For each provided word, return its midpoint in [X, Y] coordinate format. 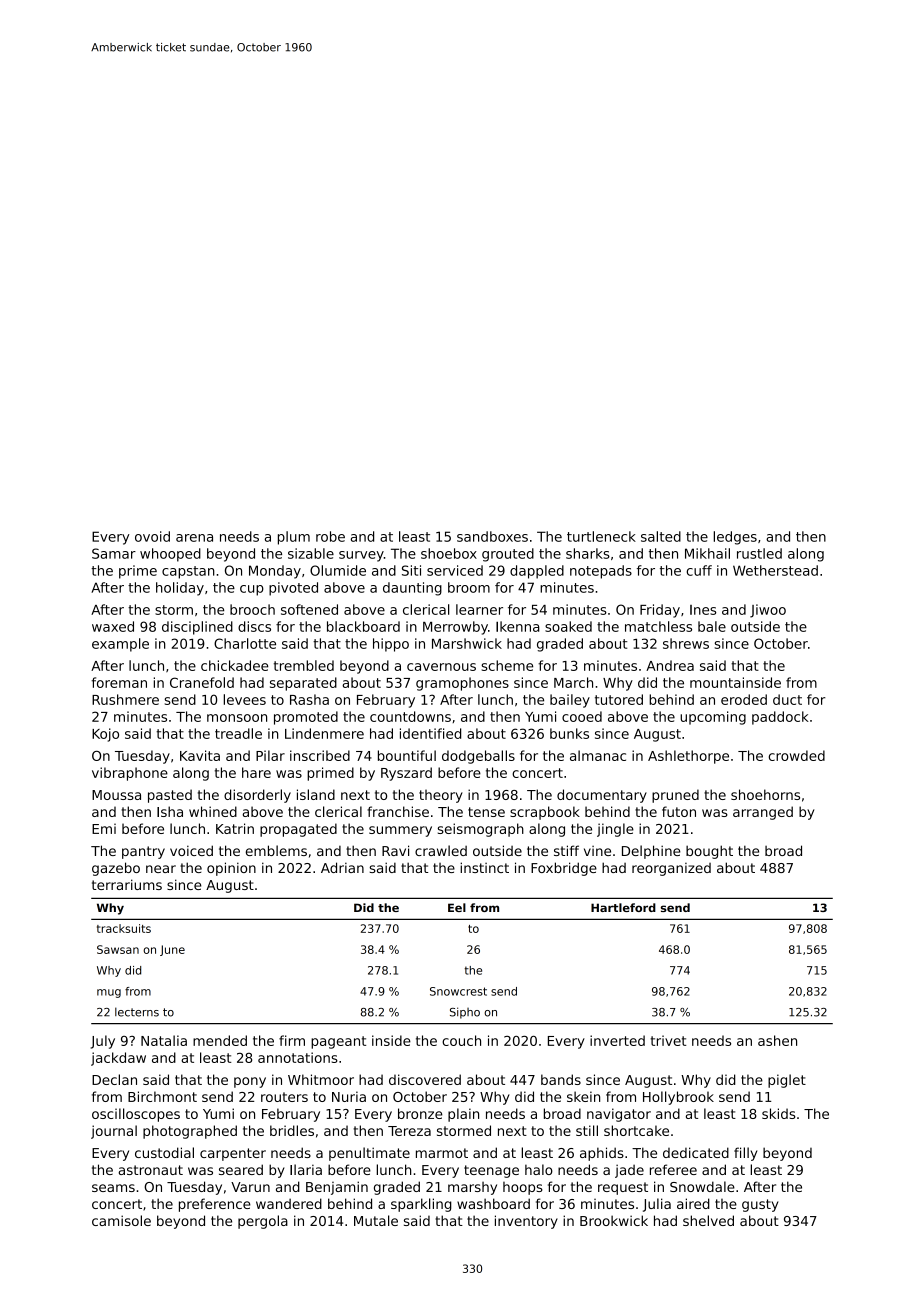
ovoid [152, 536]
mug [109, 993]
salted [661, 536]
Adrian [342, 867]
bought [709, 852]
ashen [777, 1040]
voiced [191, 850]
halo [539, 1169]
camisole [121, 1220]
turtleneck [601, 536]
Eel [457, 907]
